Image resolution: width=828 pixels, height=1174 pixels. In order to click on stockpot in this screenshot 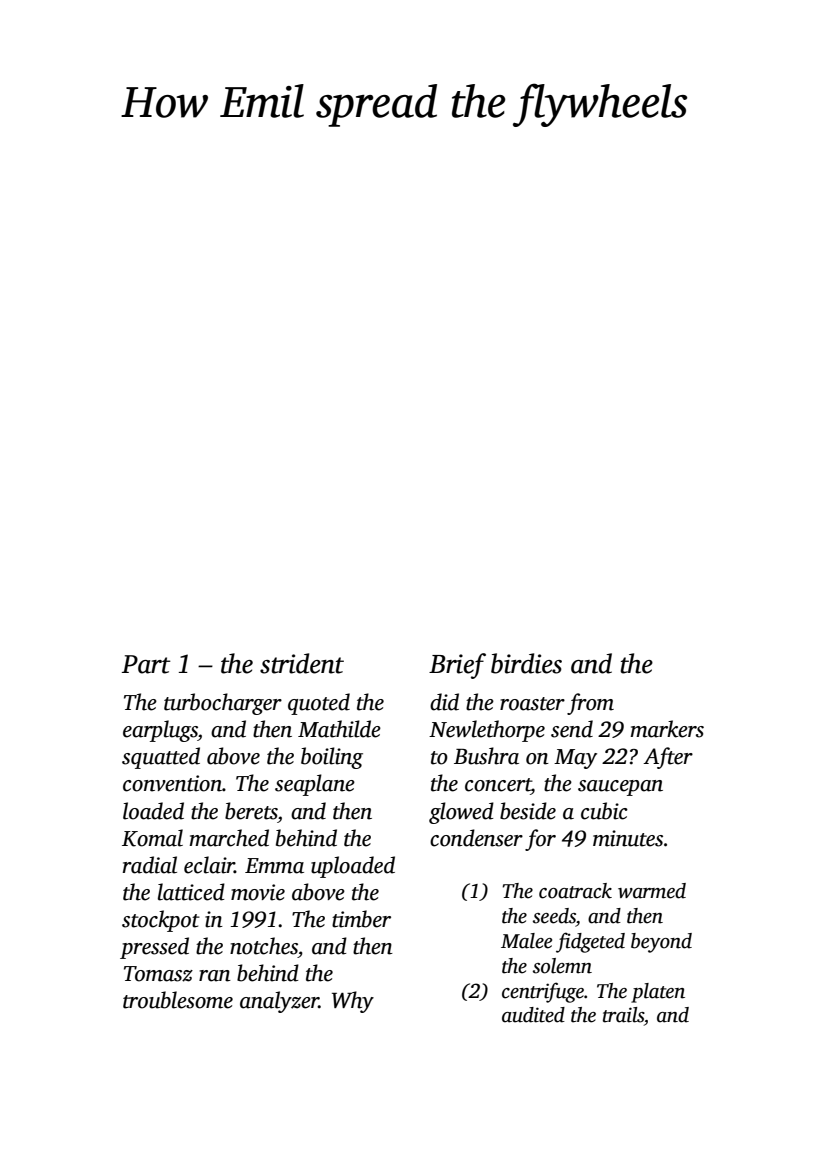, I will do `click(161, 921)`.
